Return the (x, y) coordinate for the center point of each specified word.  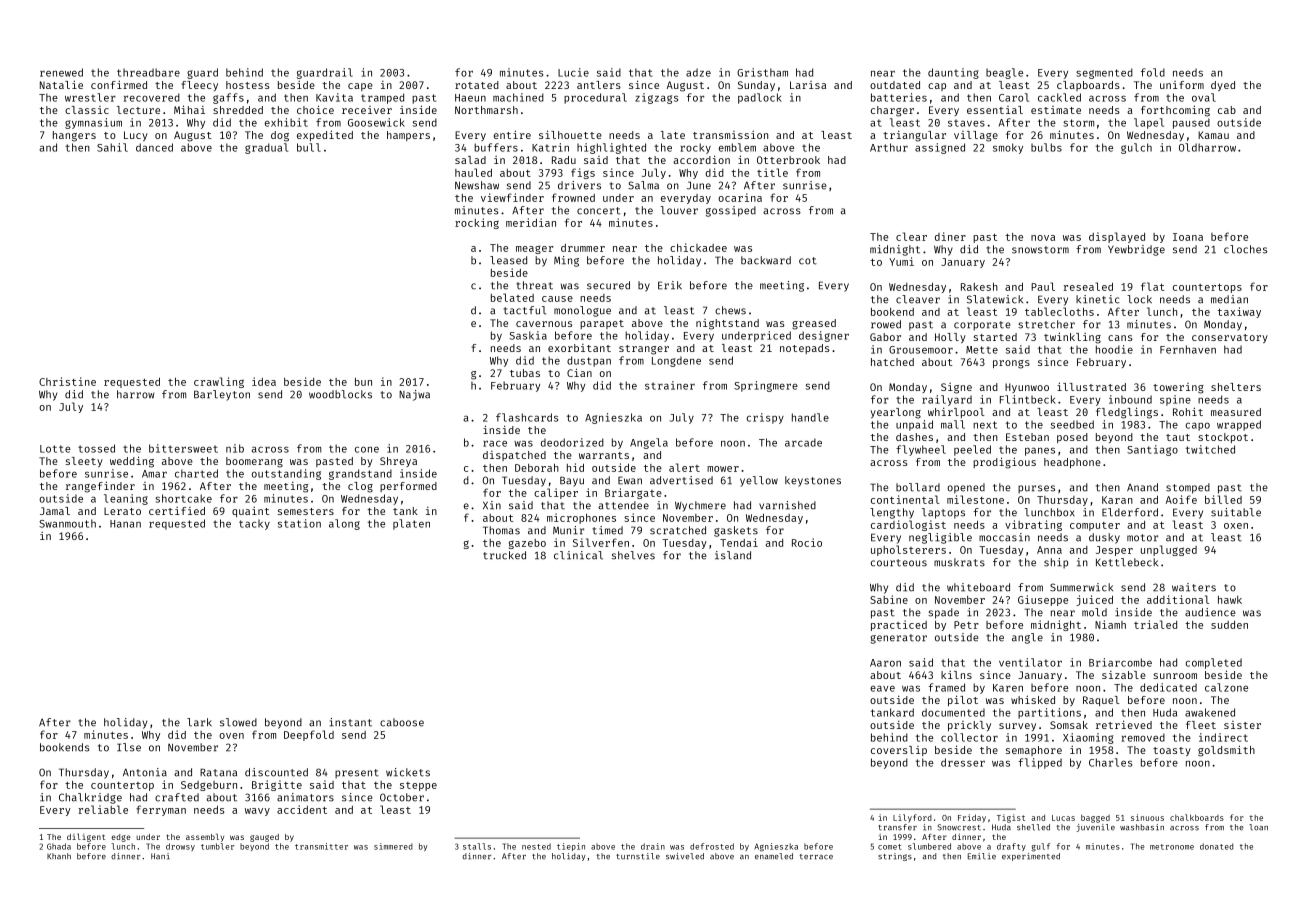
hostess (248, 85)
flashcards (527, 417)
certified (177, 511)
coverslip (899, 751)
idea (264, 381)
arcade (803, 442)
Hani (160, 856)
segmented (1104, 73)
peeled (972, 450)
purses (1036, 489)
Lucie (573, 72)
